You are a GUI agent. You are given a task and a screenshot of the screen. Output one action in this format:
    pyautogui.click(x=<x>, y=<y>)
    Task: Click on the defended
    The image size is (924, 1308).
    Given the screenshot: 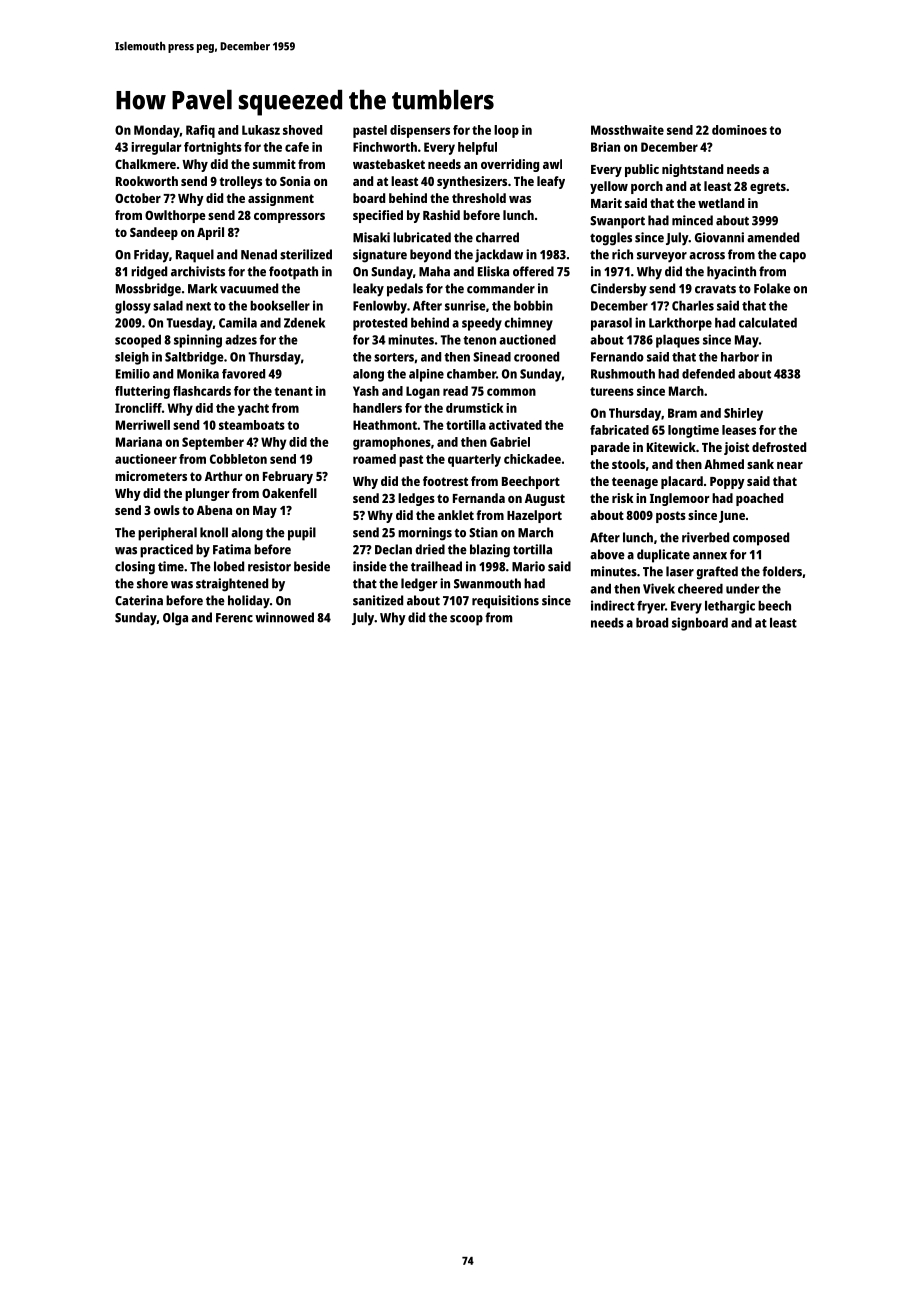 What is the action you would take?
    pyautogui.click(x=708, y=374)
